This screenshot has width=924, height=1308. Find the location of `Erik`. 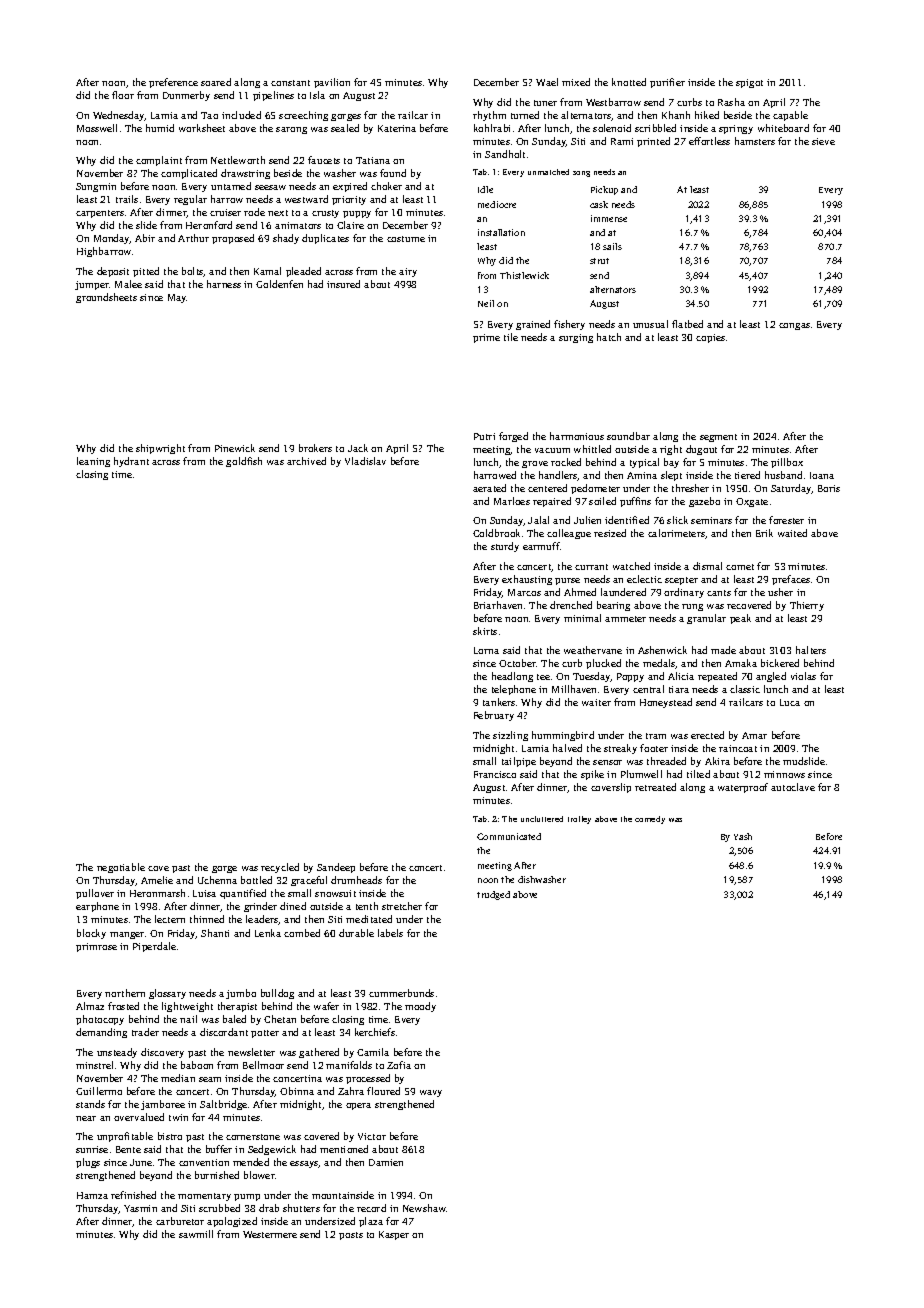

Erik is located at coordinates (764, 533).
